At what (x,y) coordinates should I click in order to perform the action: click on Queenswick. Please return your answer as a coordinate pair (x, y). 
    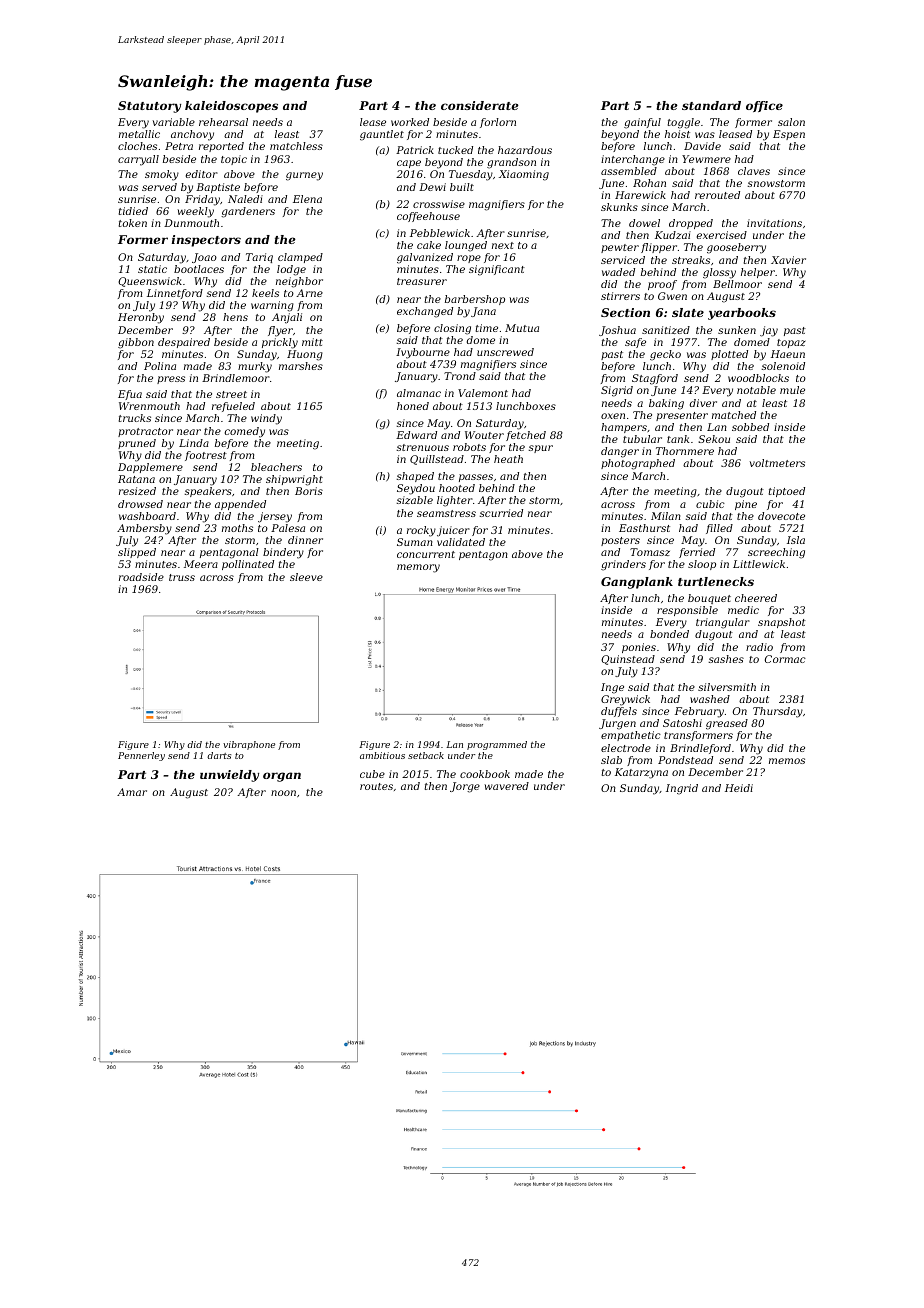
    Looking at the image, I should click on (150, 282).
